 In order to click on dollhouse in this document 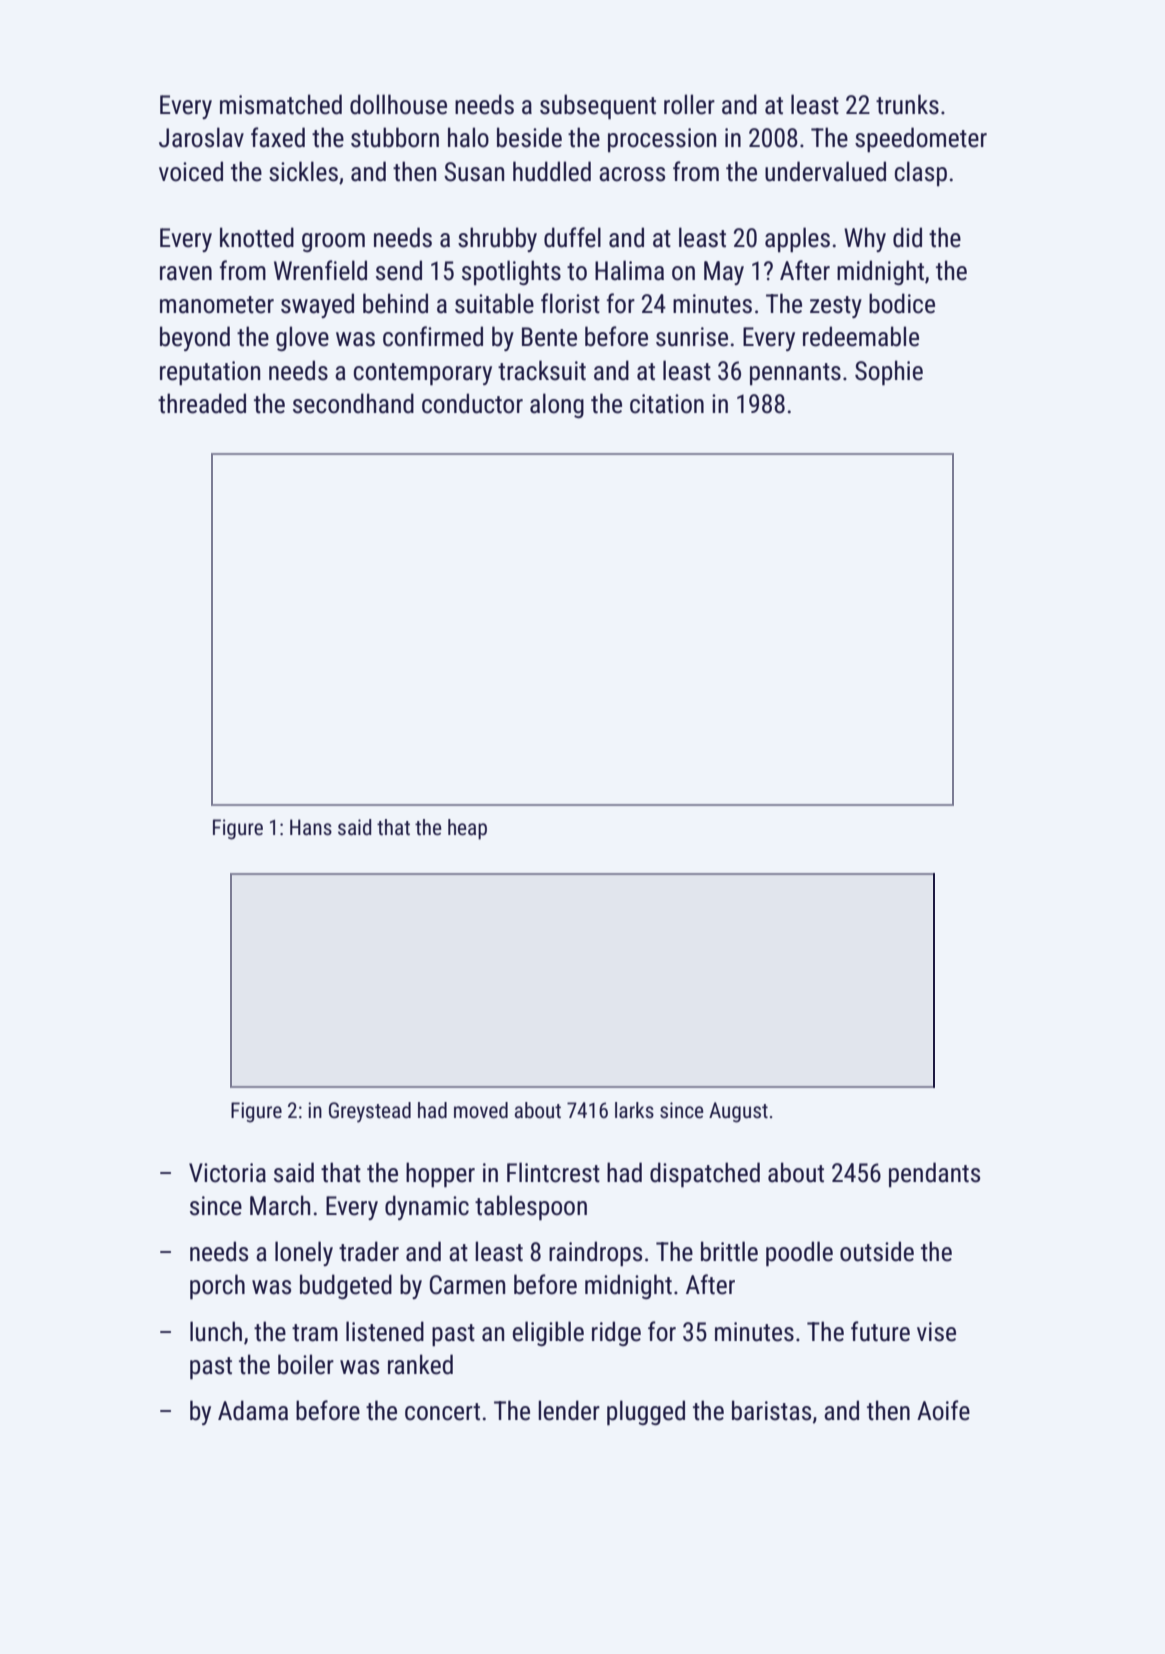, I will do `click(398, 104)`.
